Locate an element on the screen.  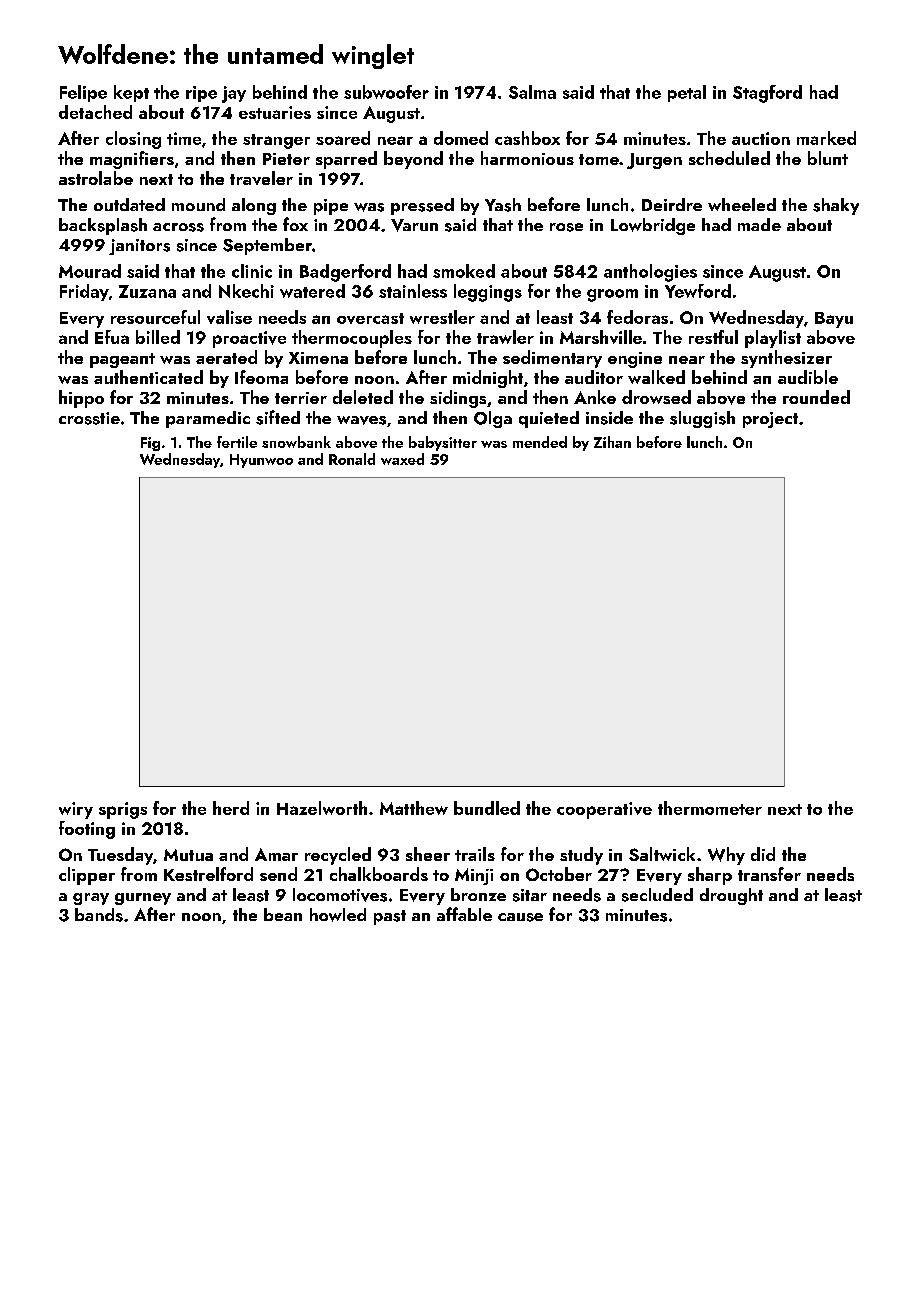
Felipe is located at coordinates (83, 93).
